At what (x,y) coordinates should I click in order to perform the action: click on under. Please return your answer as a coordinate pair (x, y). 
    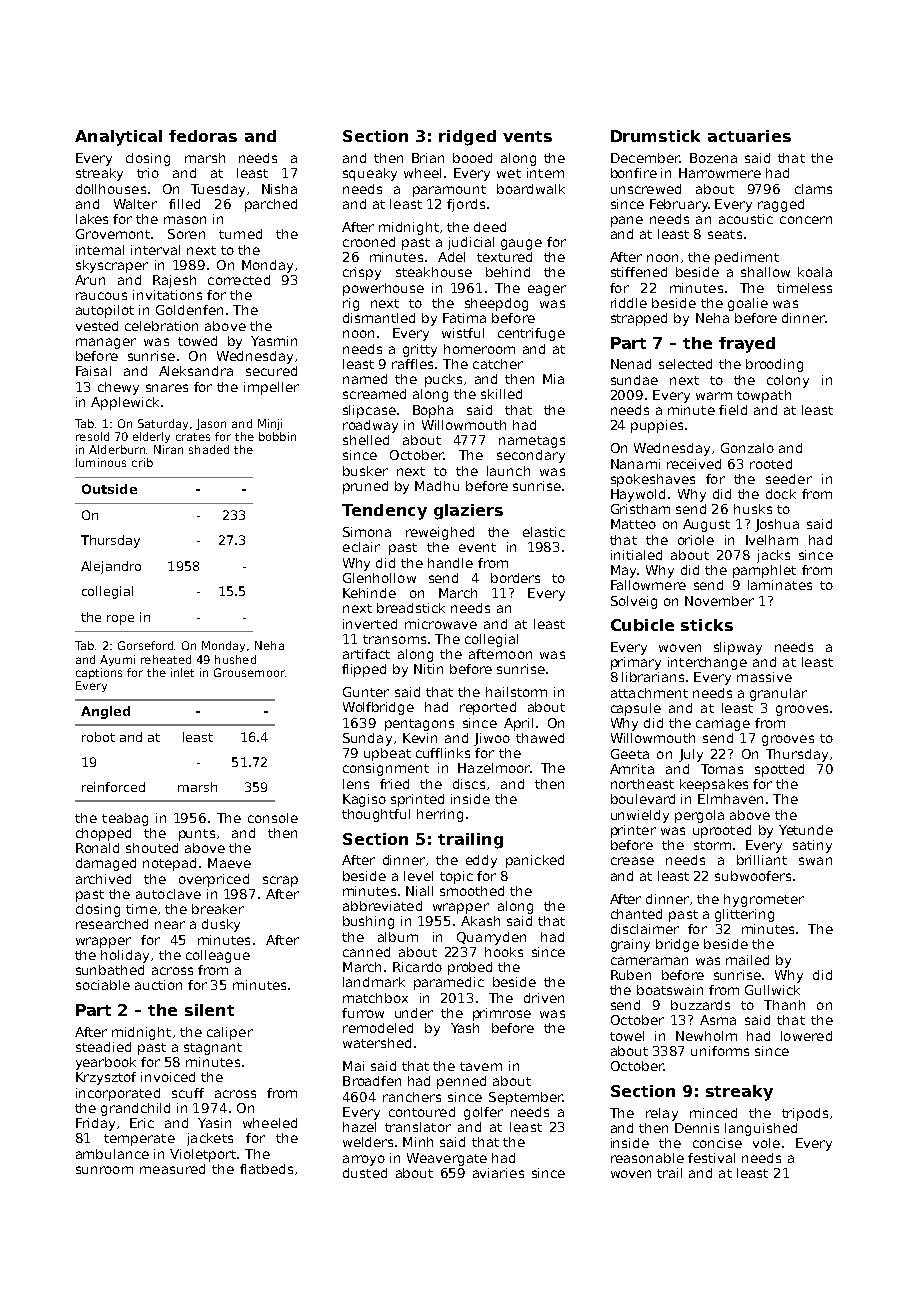
    Looking at the image, I should click on (414, 1013).
